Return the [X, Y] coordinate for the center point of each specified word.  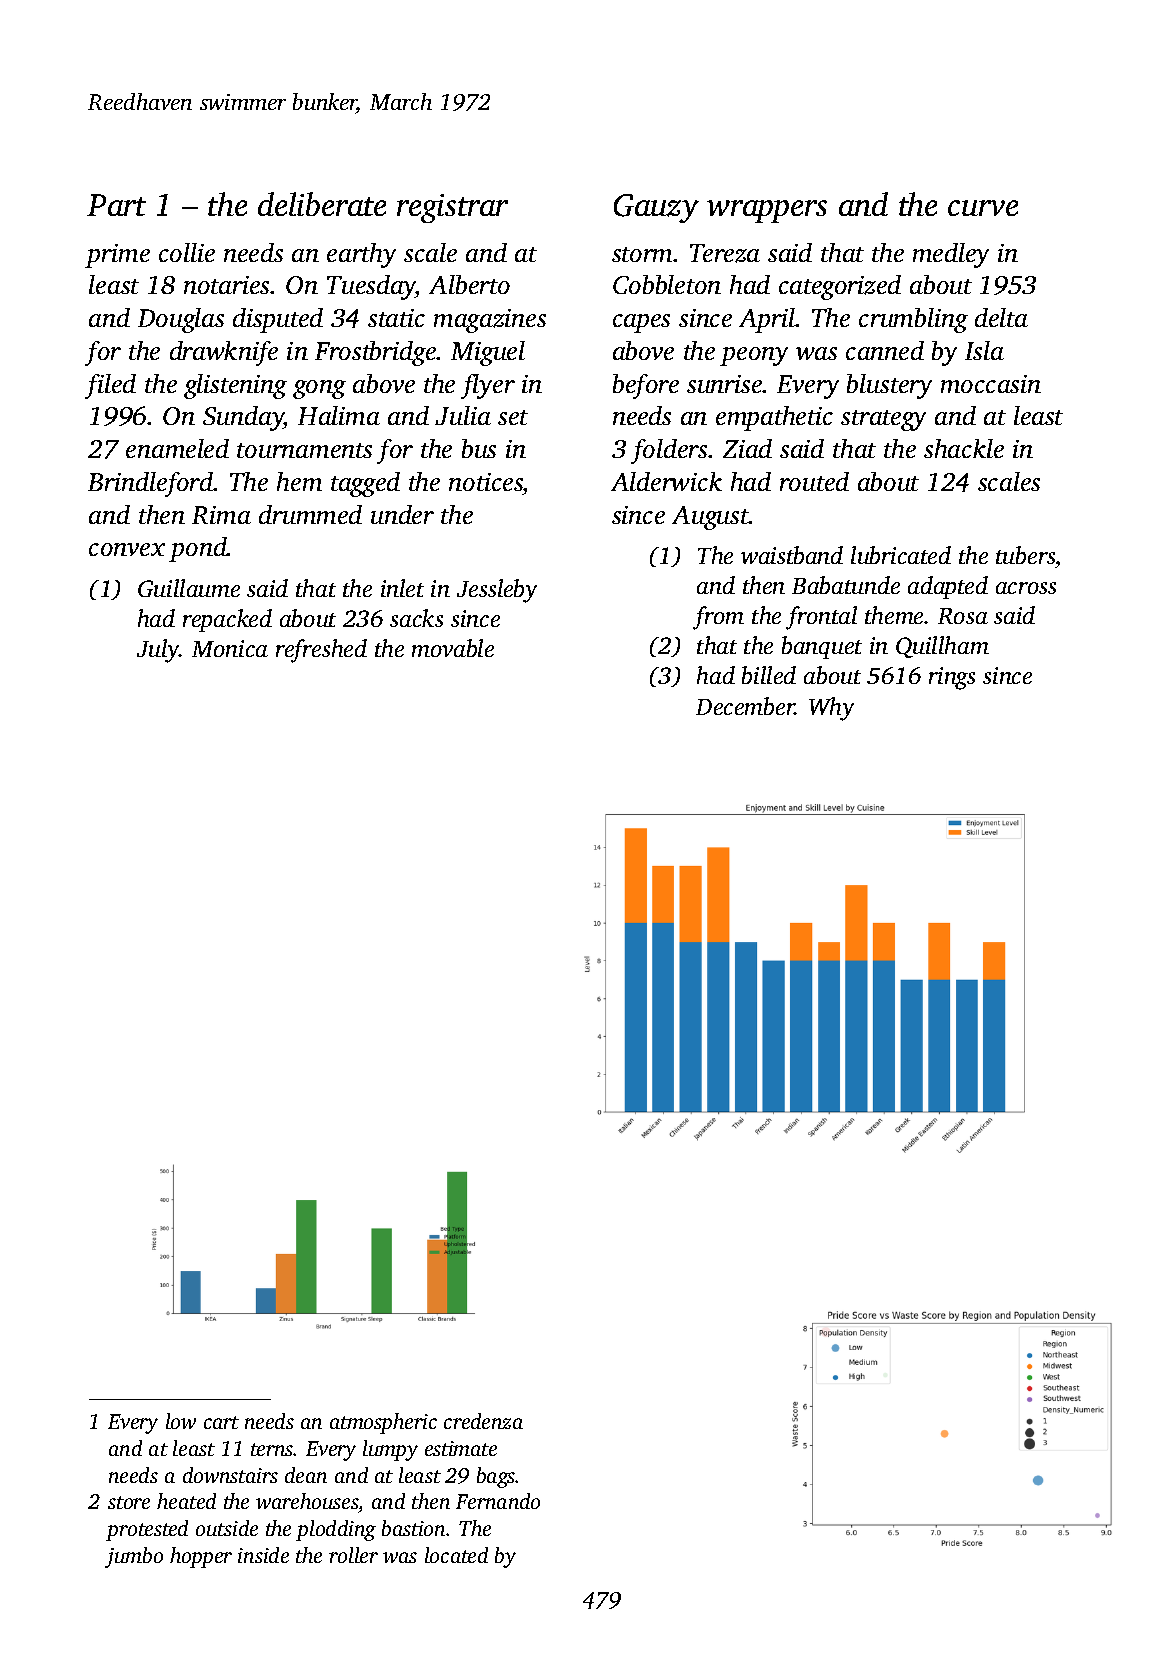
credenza [483, 1421]
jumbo [134, 1557]
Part [116, 205]
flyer [488, 386]
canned [885, 350]
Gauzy [656, 208]
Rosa [963, 616]
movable [453, 648]
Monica [230, 648]
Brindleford [151, 484]
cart [221, 1422]
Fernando [498, 1501]
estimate [461, 1448]
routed [814, 481]
